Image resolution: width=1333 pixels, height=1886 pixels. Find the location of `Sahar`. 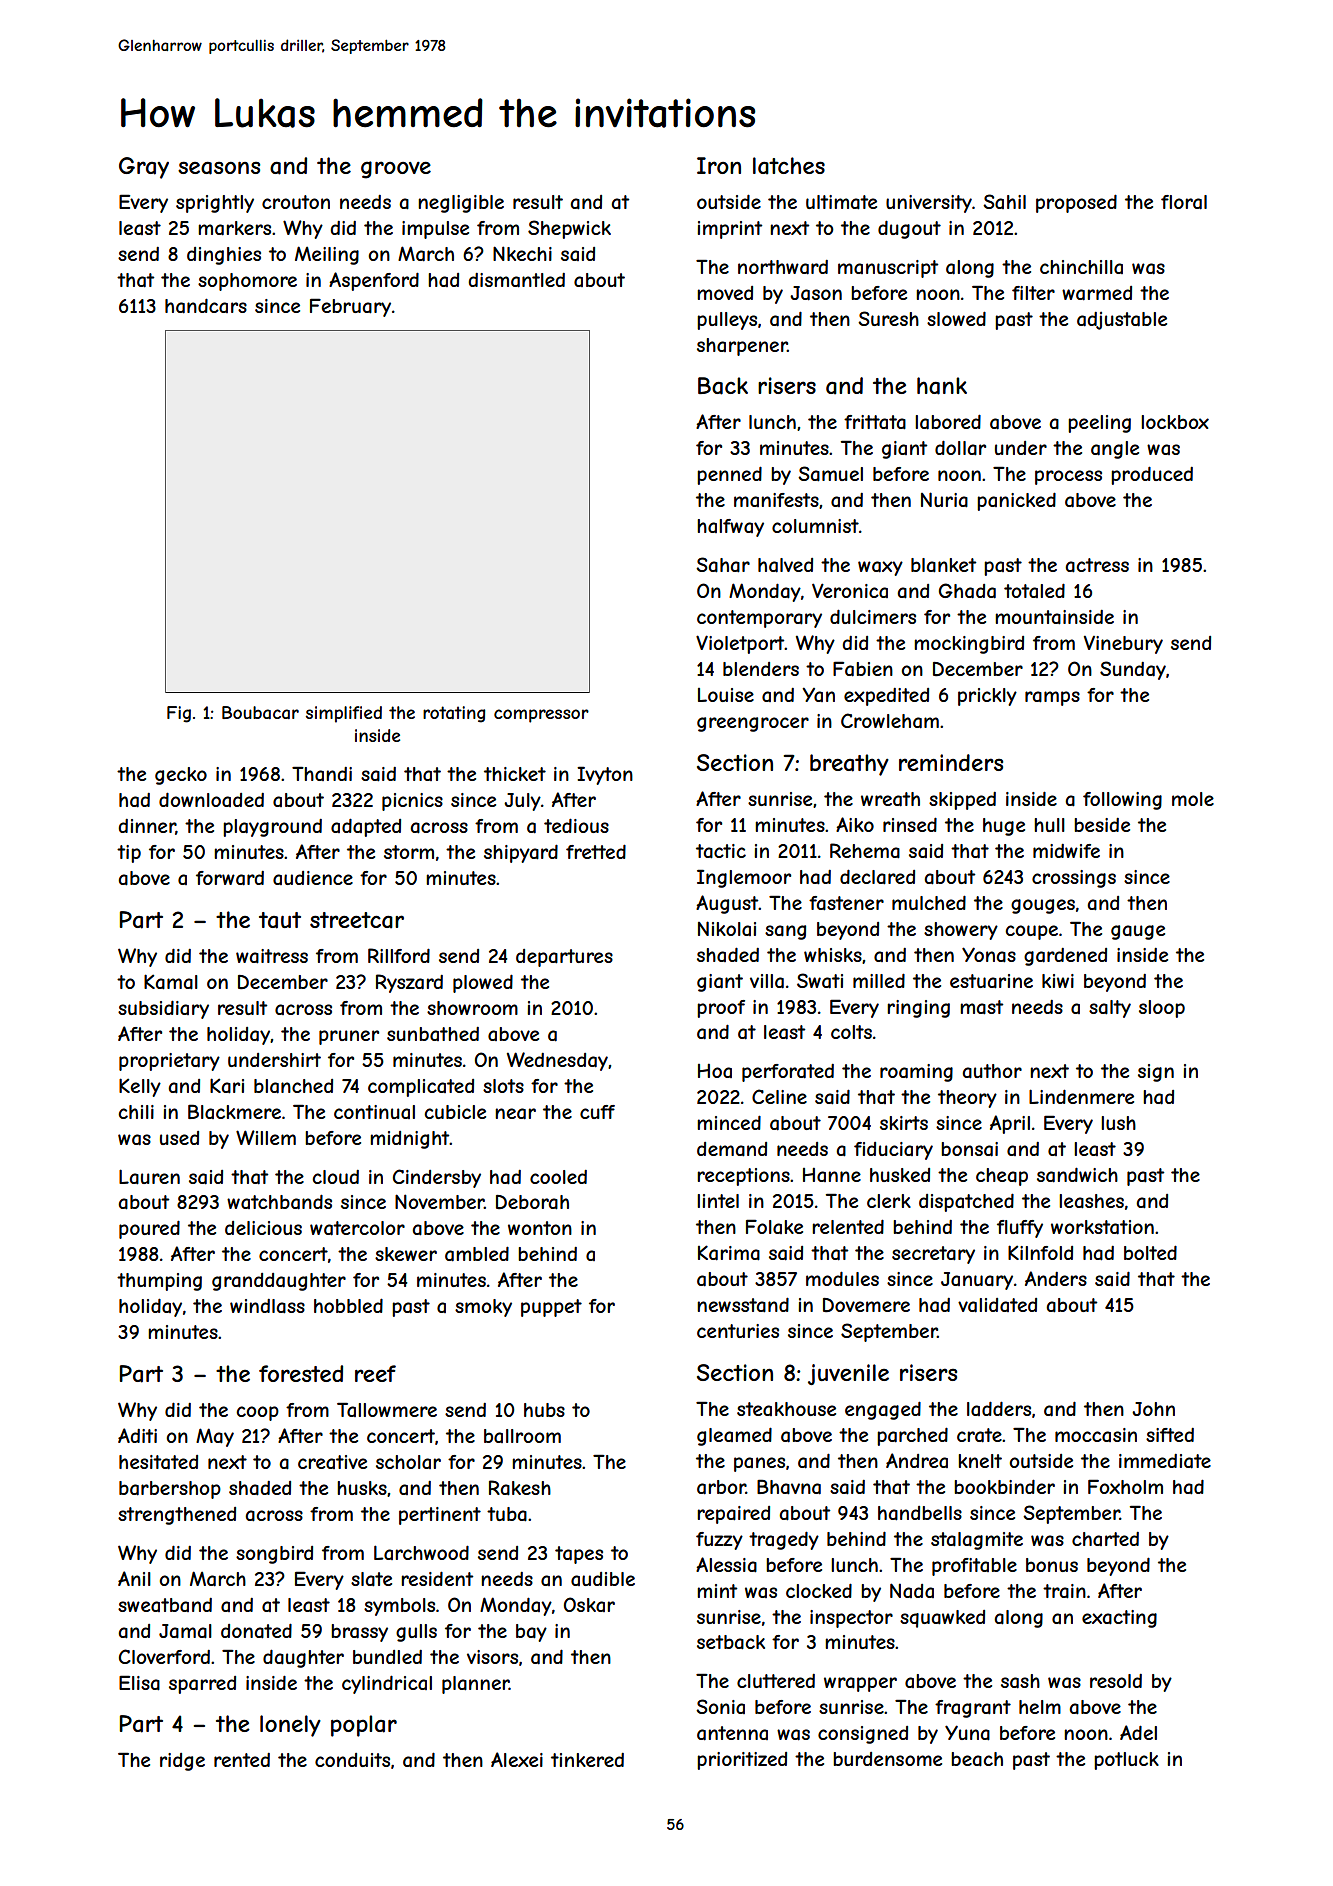

Sahar is located at coordinates (723, 565).
